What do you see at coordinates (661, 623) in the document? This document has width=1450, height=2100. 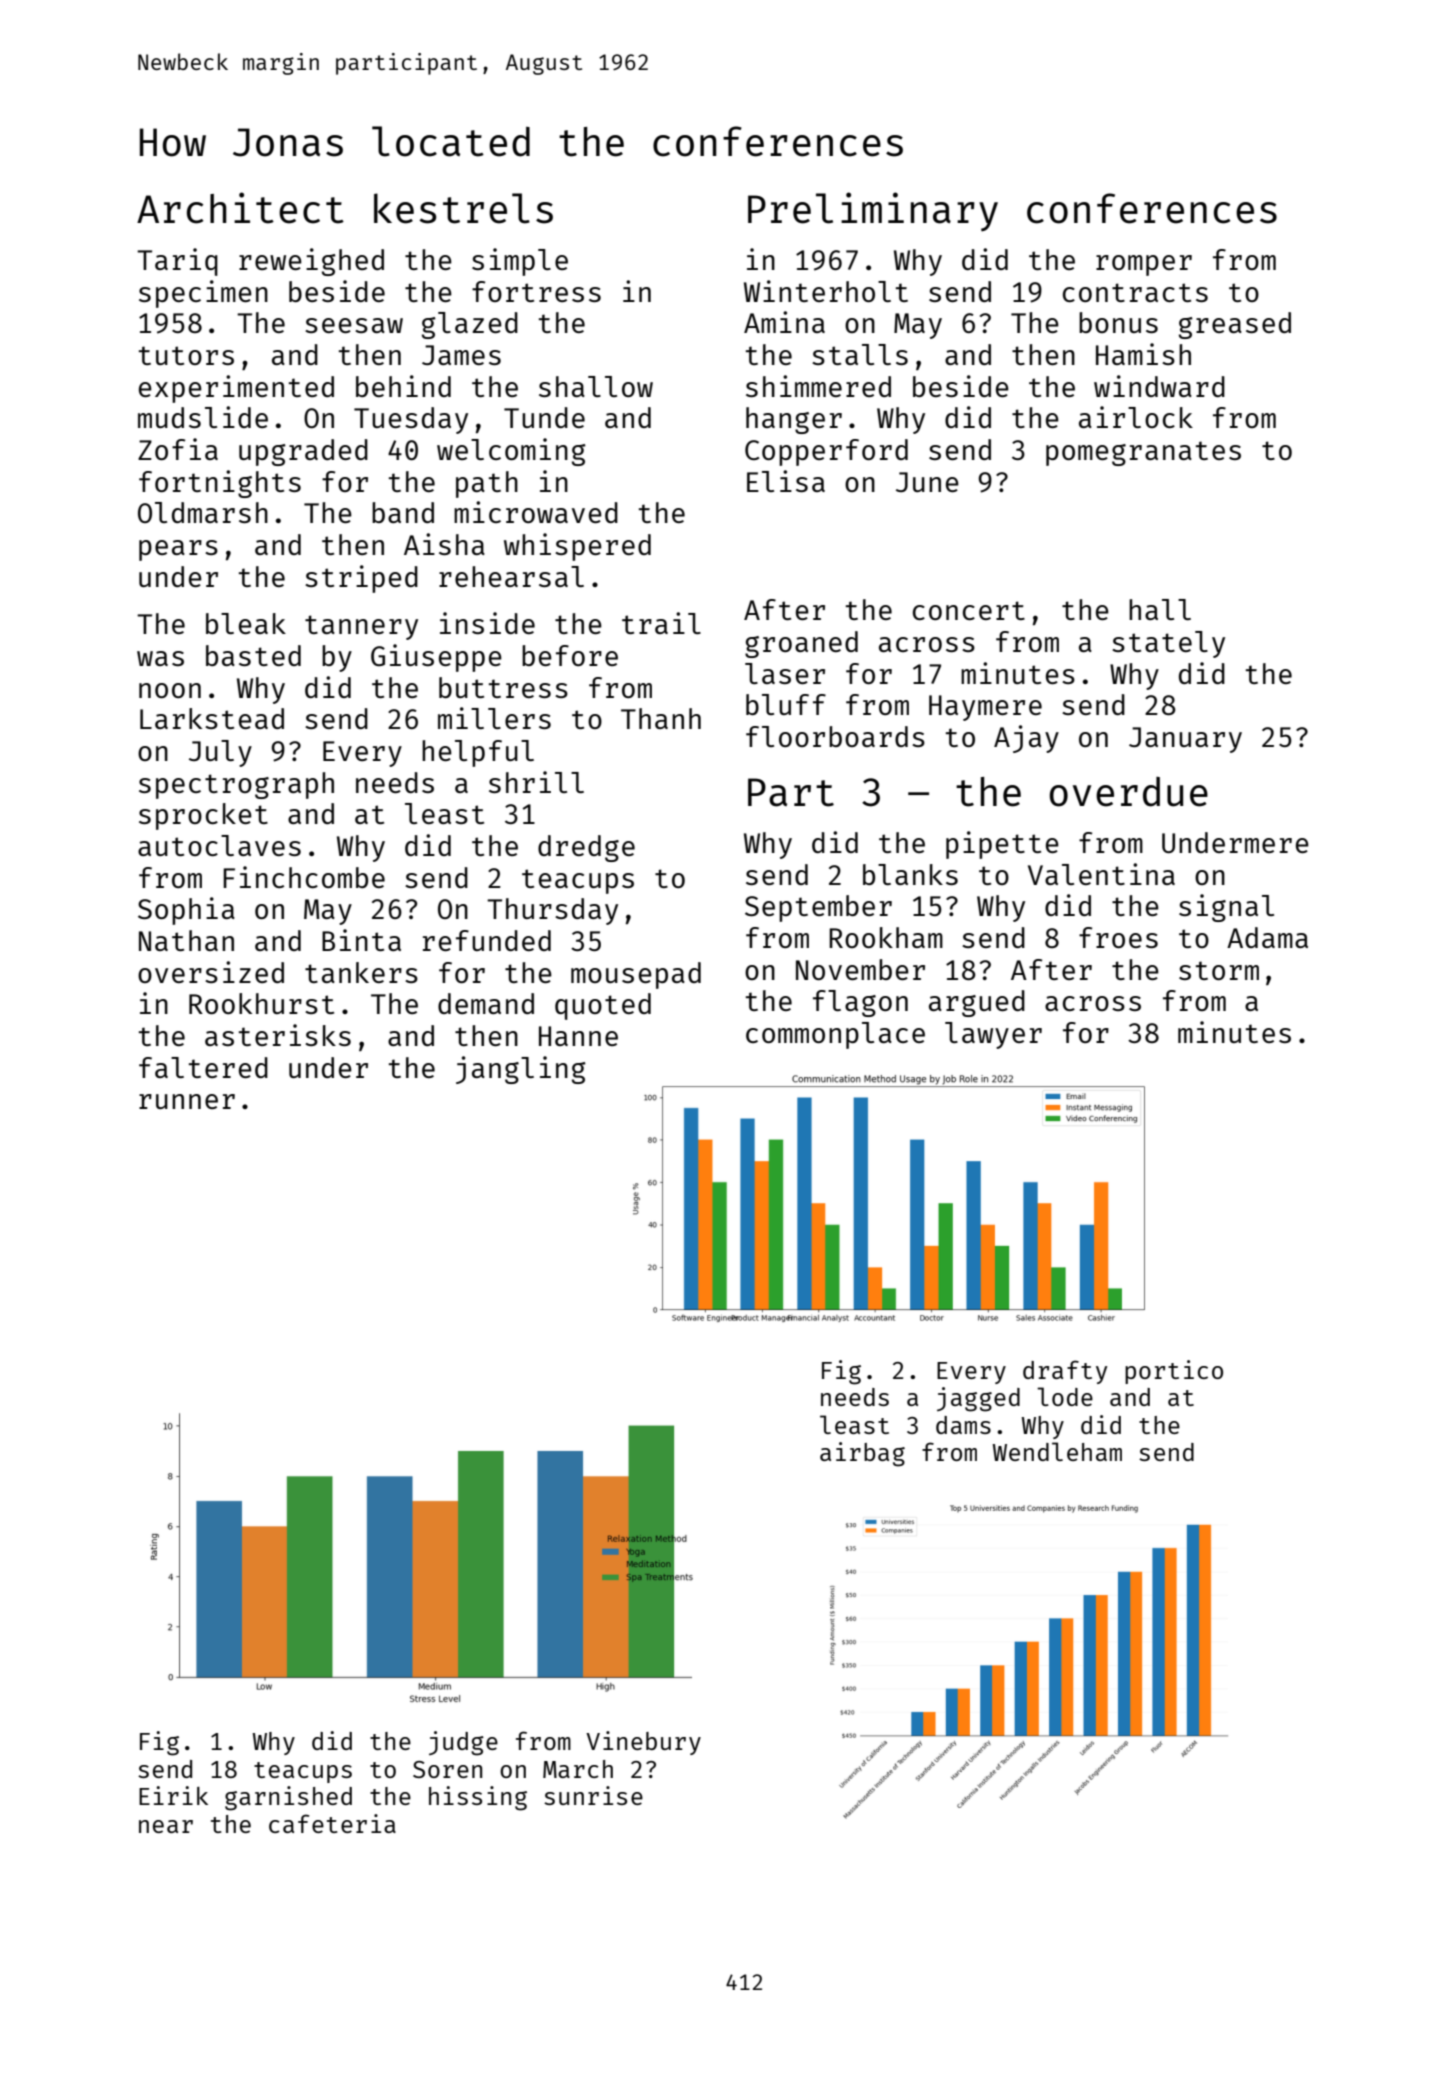 I see `trail` at bounding box center [661, 623].
